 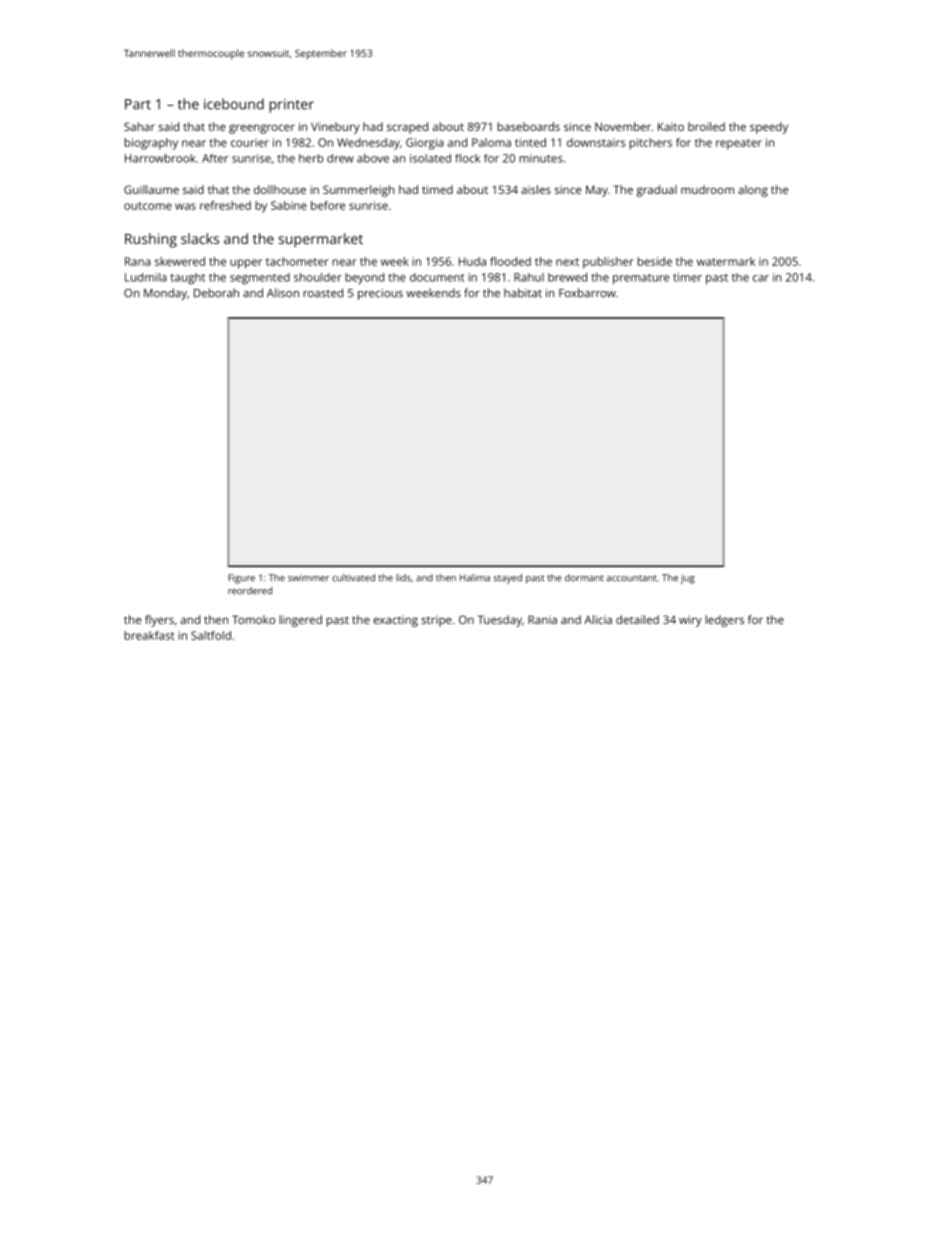 What do you see at coordinates (761, 278) in the screenshot?
I see `car` at bounding box center [761, 278].
